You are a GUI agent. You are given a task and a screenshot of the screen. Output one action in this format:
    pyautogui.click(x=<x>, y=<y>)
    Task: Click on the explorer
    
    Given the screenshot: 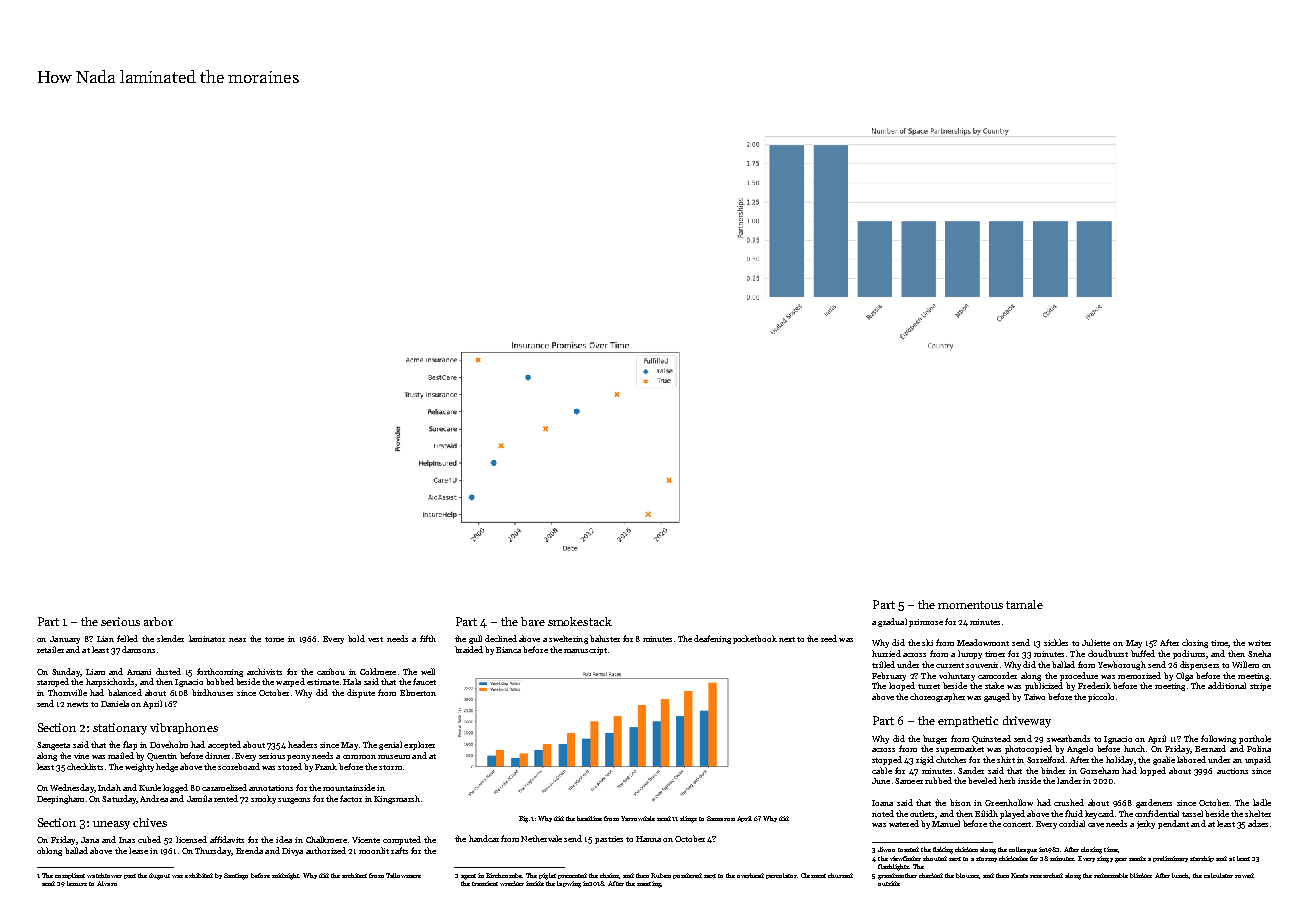 What is the action you would take?
    pyautogui.click(x=419, y=745)
